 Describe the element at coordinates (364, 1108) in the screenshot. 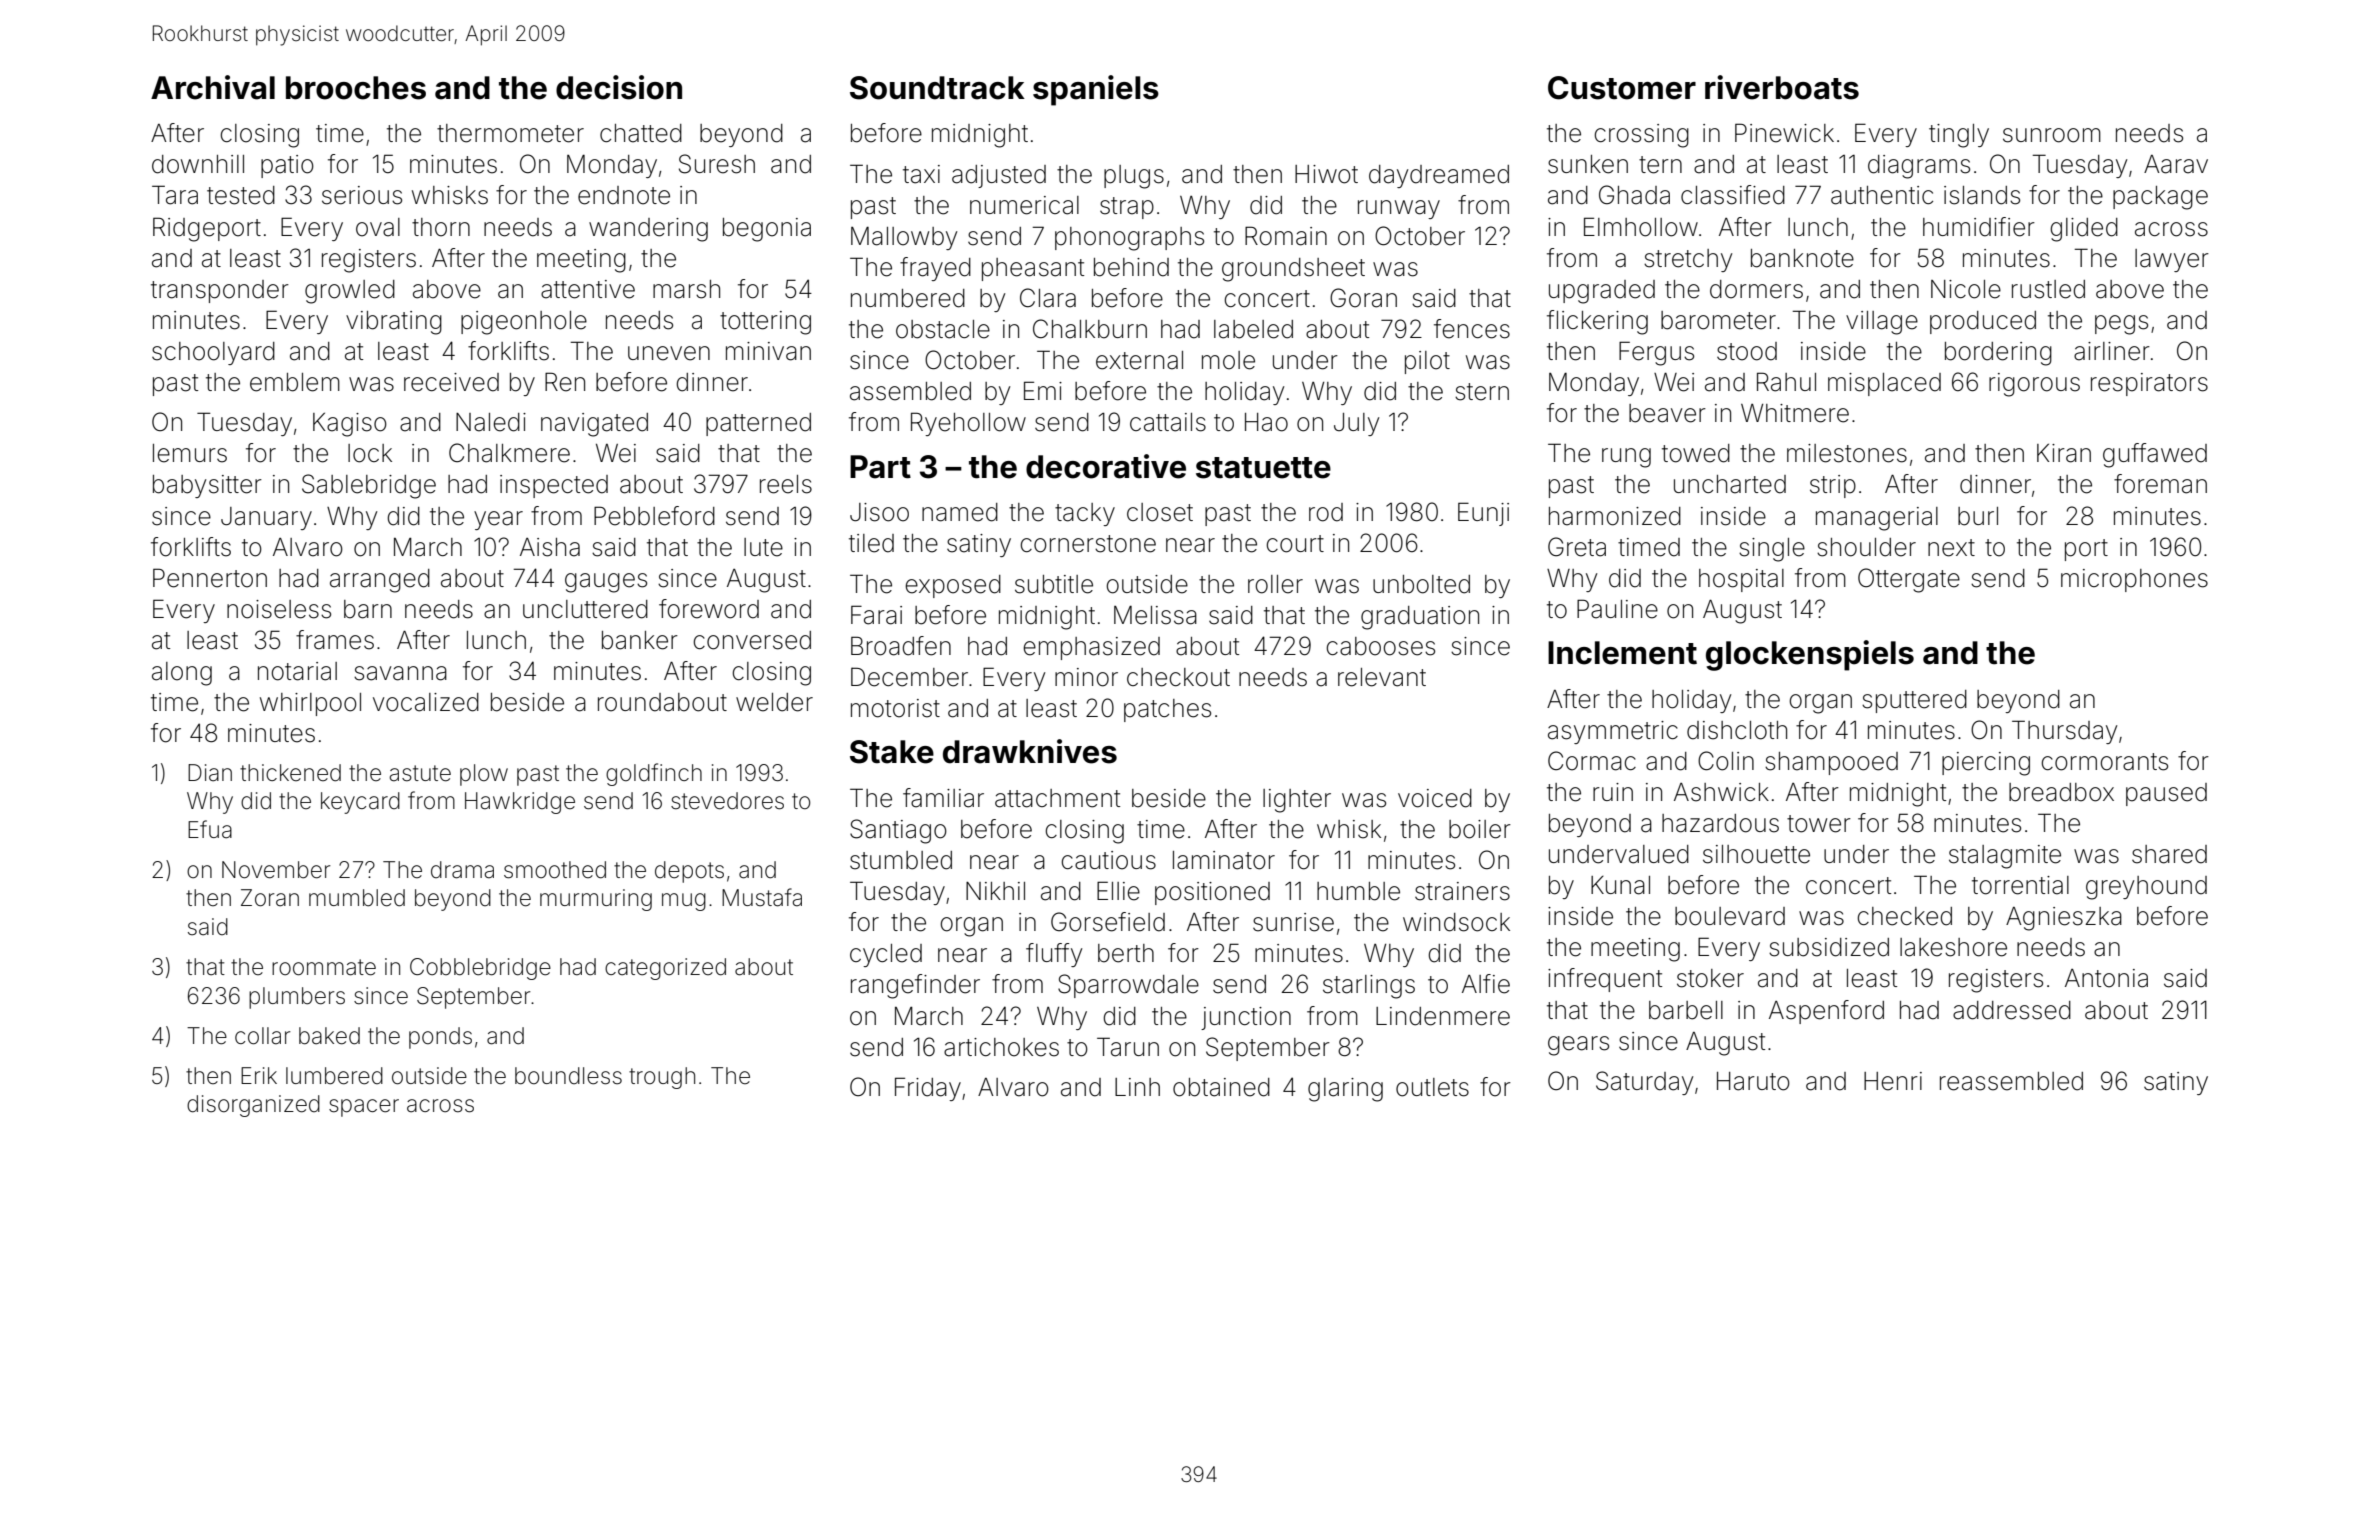

I see `spacer` at that location.
